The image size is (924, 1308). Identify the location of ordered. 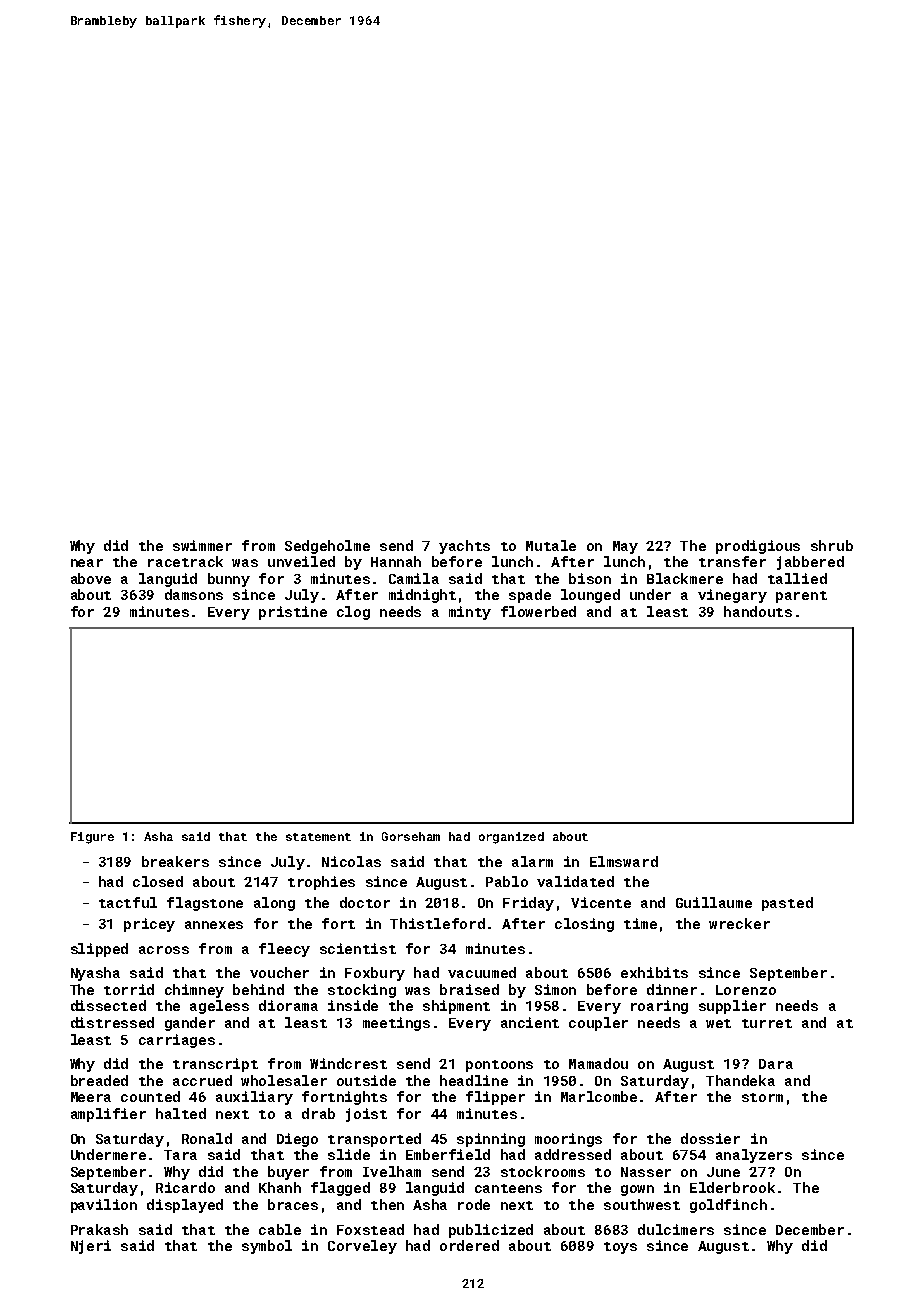
(469, 1245).
